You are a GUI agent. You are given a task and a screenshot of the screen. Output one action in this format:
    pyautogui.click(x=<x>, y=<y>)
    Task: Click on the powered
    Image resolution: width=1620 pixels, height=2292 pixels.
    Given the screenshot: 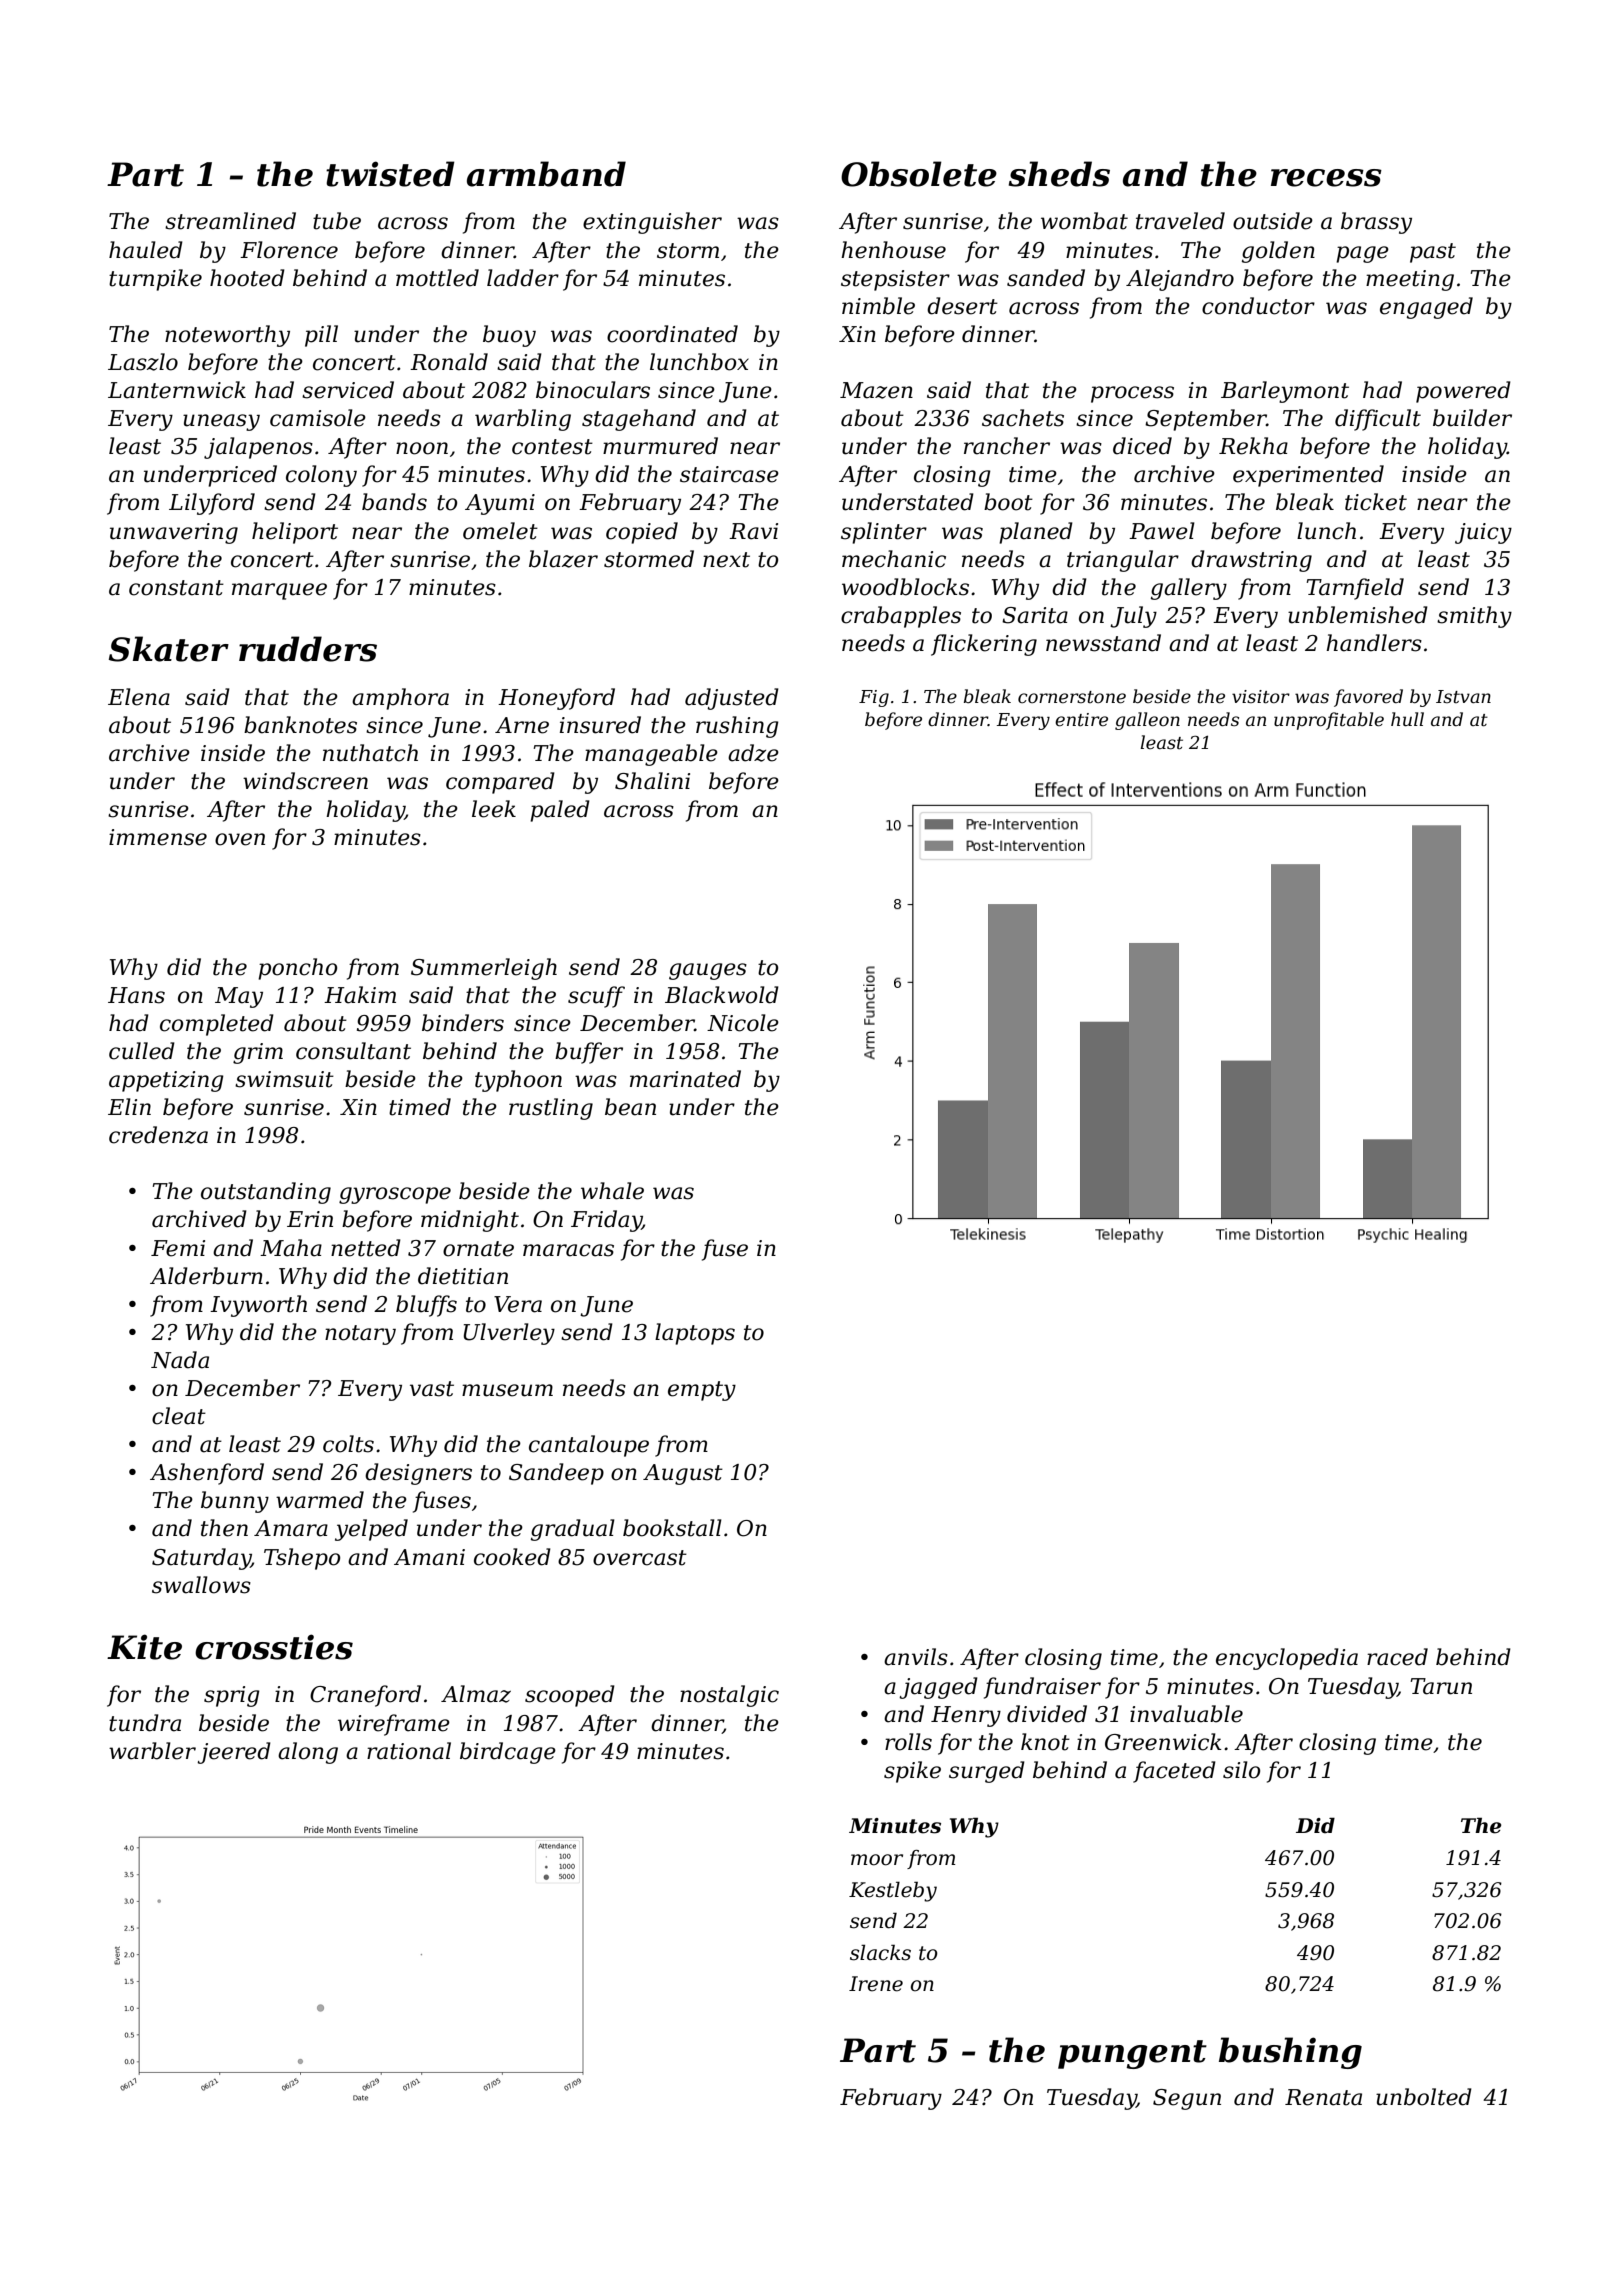 What is the action you would take?
    pyautogui.click(x=1463, y=392)
